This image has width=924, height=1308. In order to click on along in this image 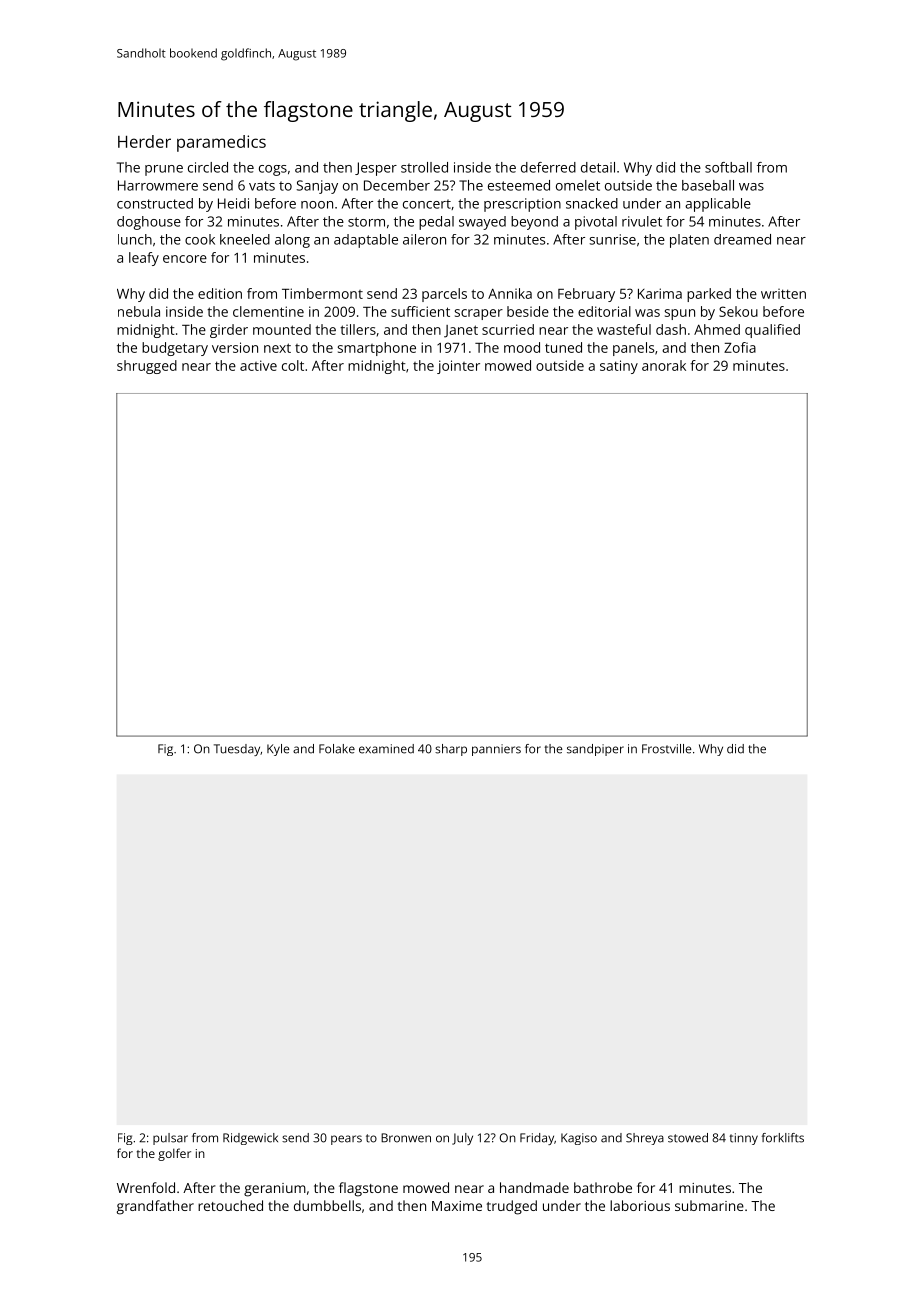, I will do `click(292, 241)`.
